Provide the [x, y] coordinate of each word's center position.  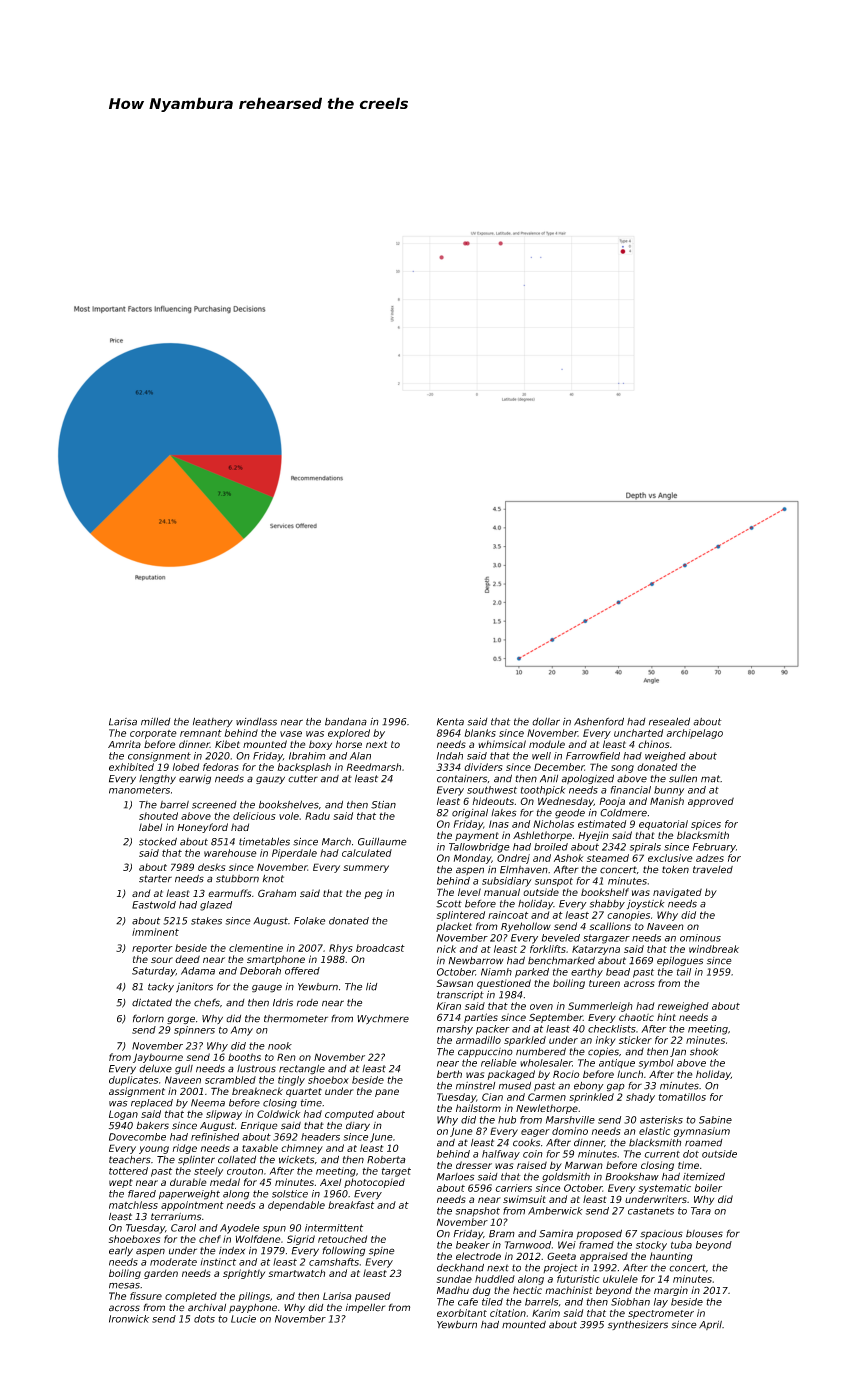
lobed [186, 767]
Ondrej [513, 859]
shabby [607, 905]
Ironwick [129, 1319]
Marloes [456, 1177]
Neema [208, 1103]
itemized [704, 1177]
